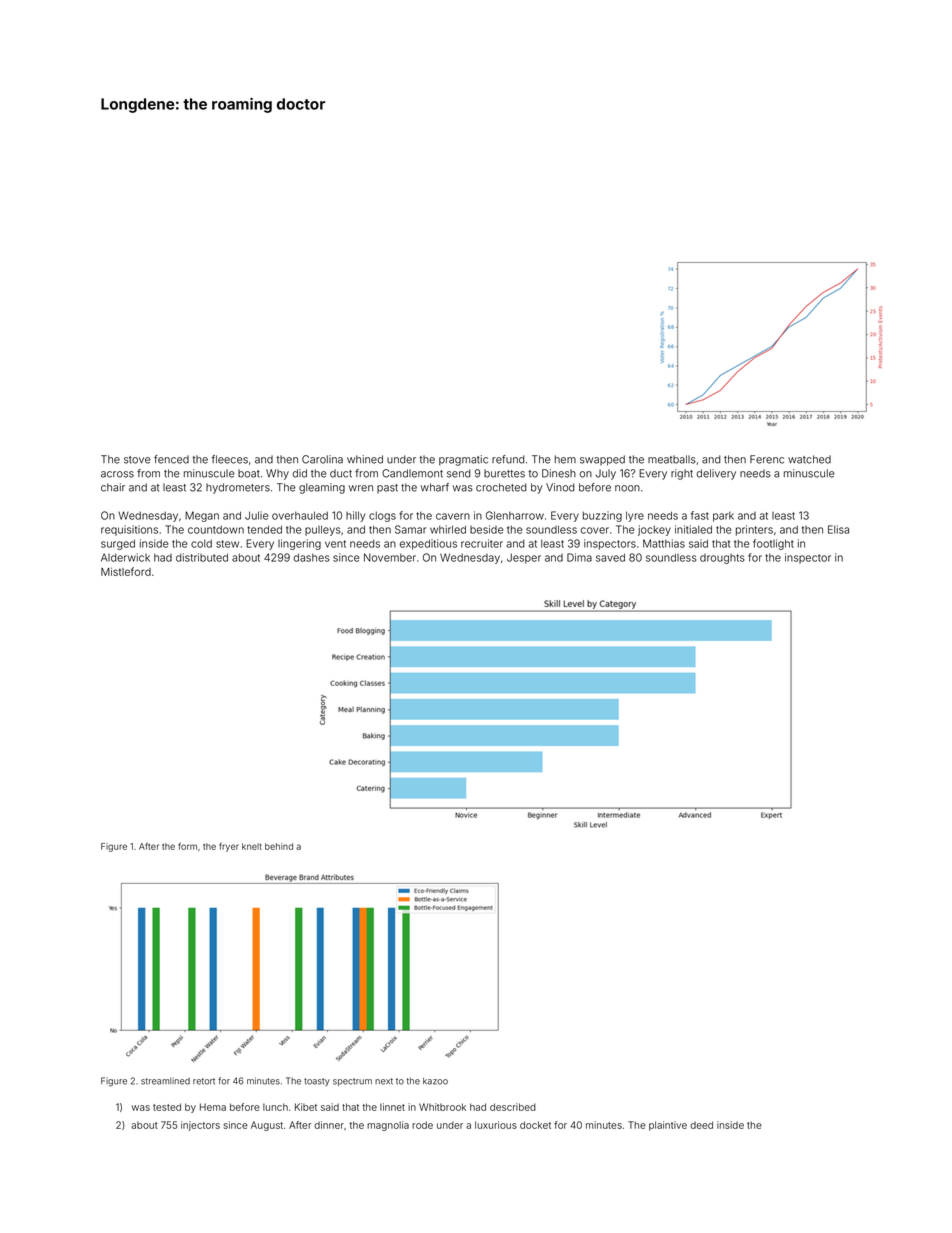  Describe the element at coordinates (279, 846) in the page. I see `behind` at that location.
